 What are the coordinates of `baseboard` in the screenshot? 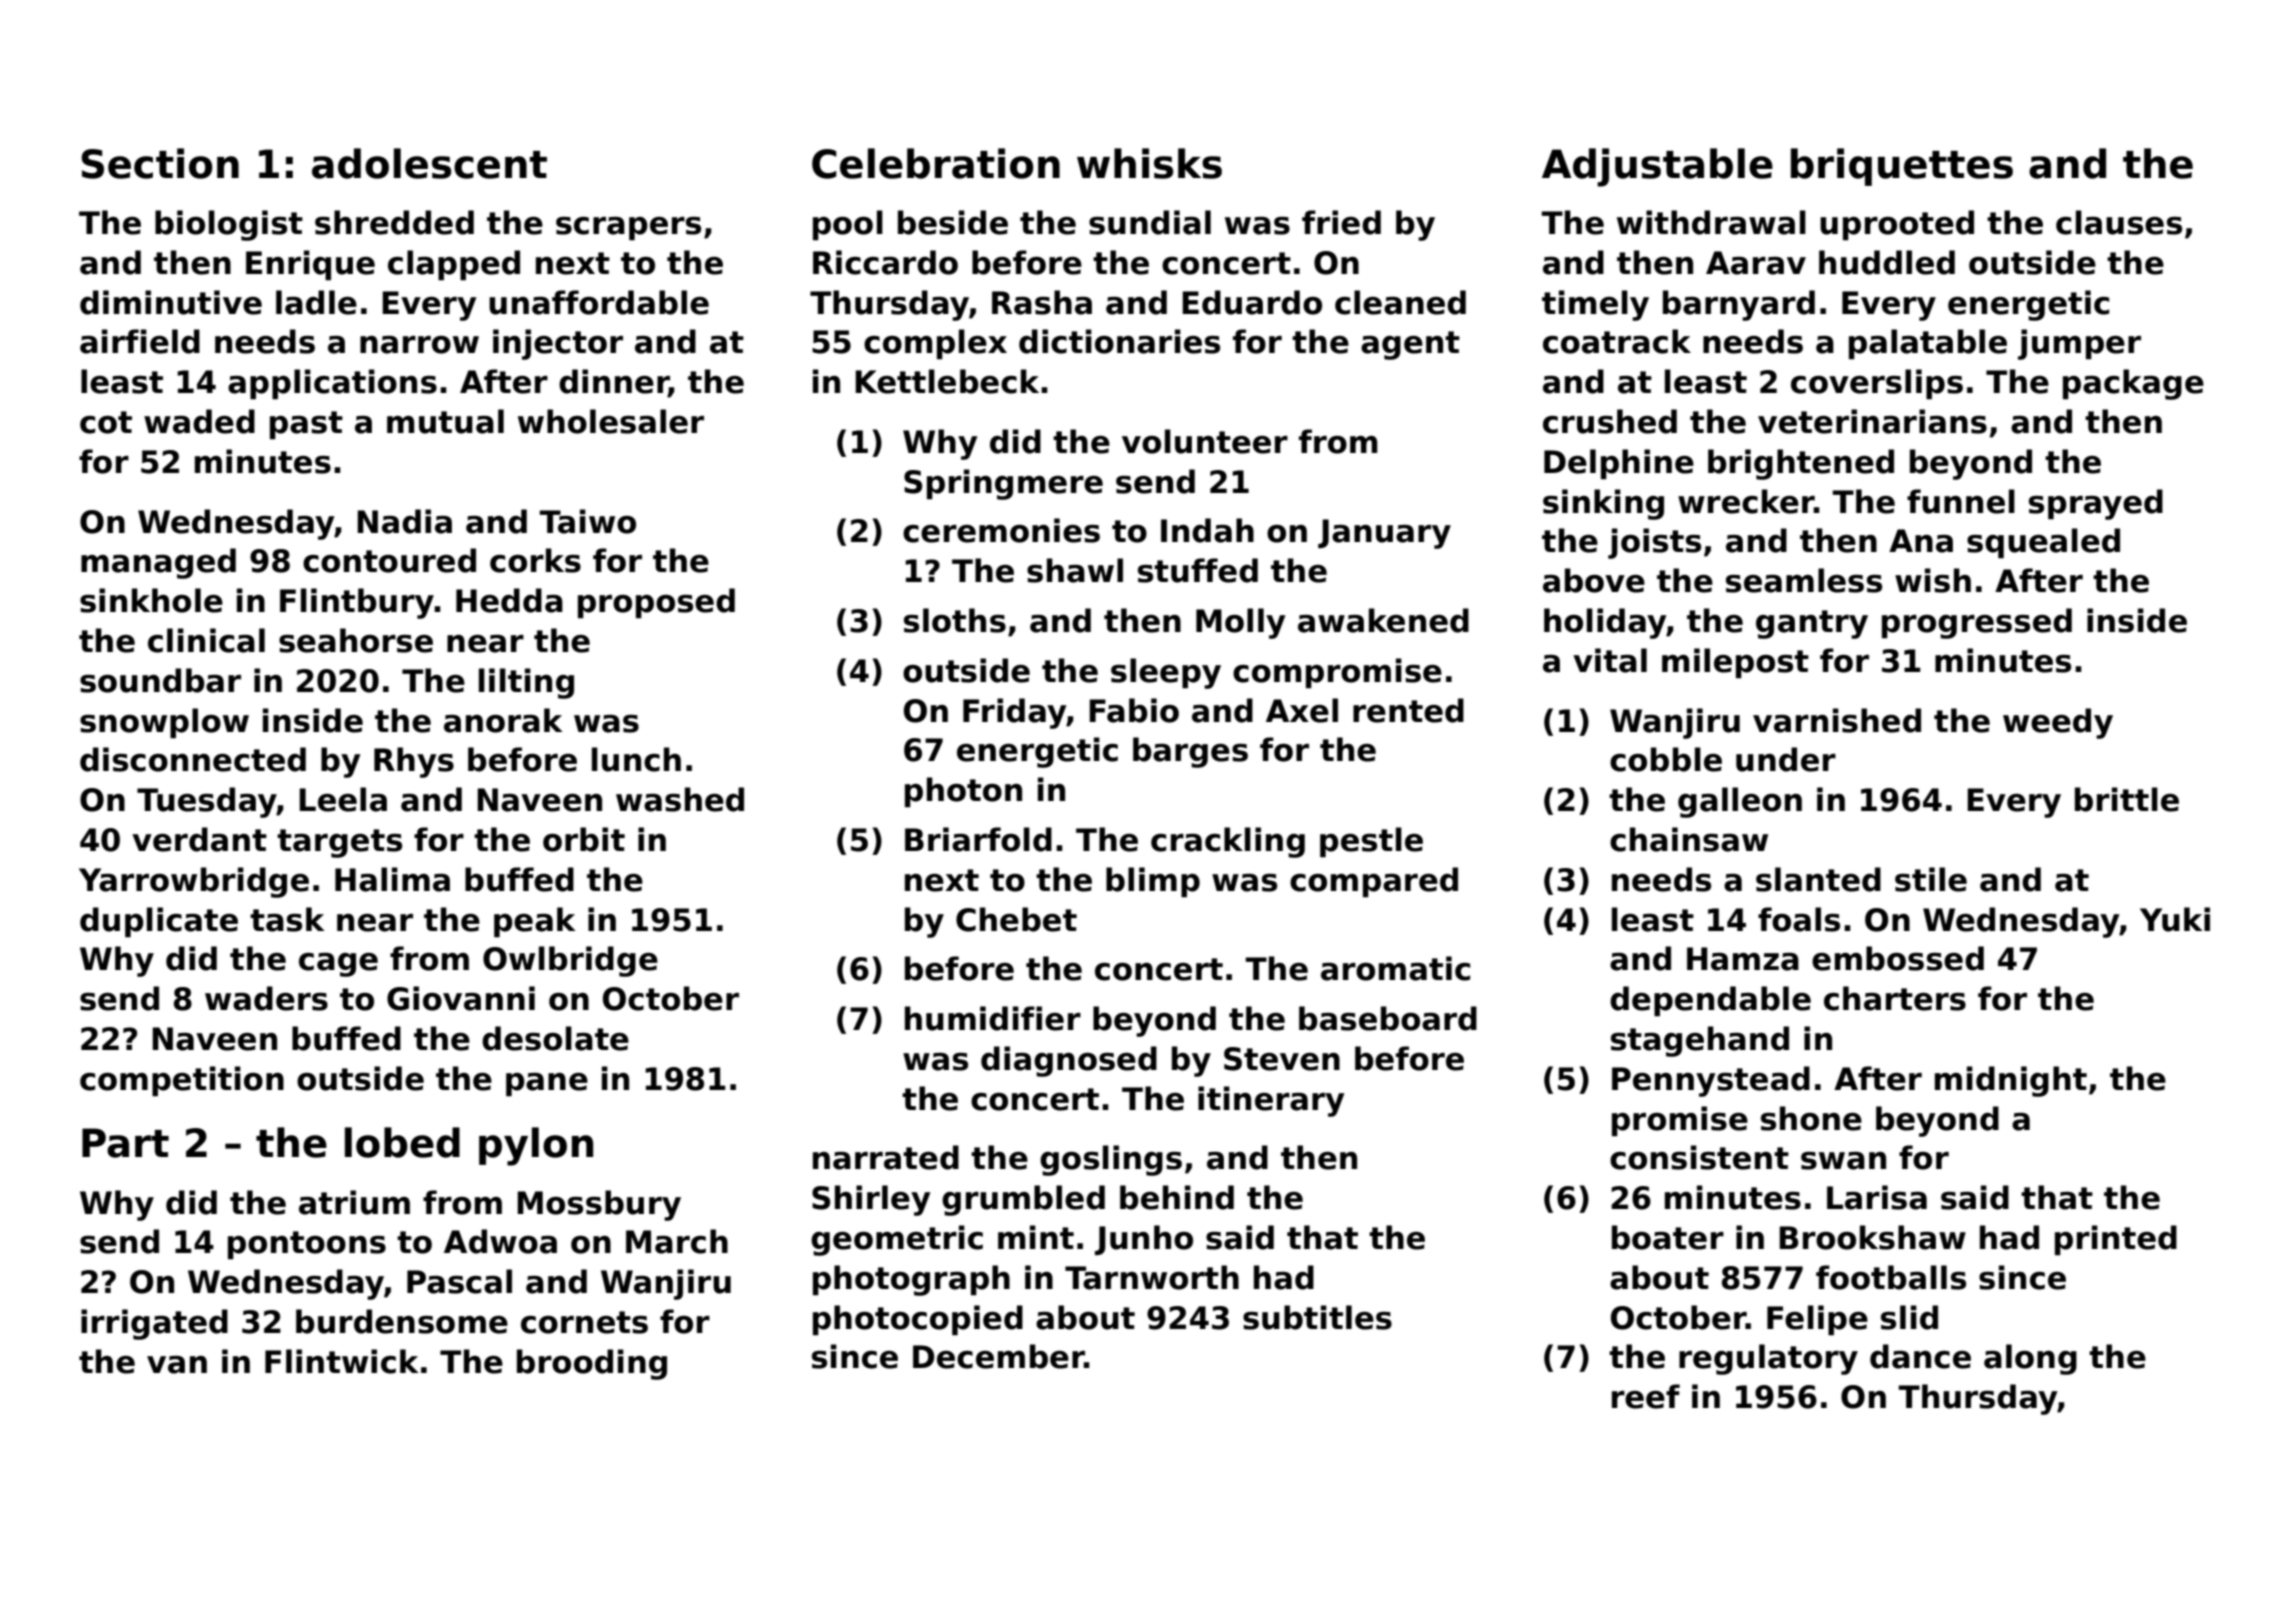 It's located at (1388, 1018).
